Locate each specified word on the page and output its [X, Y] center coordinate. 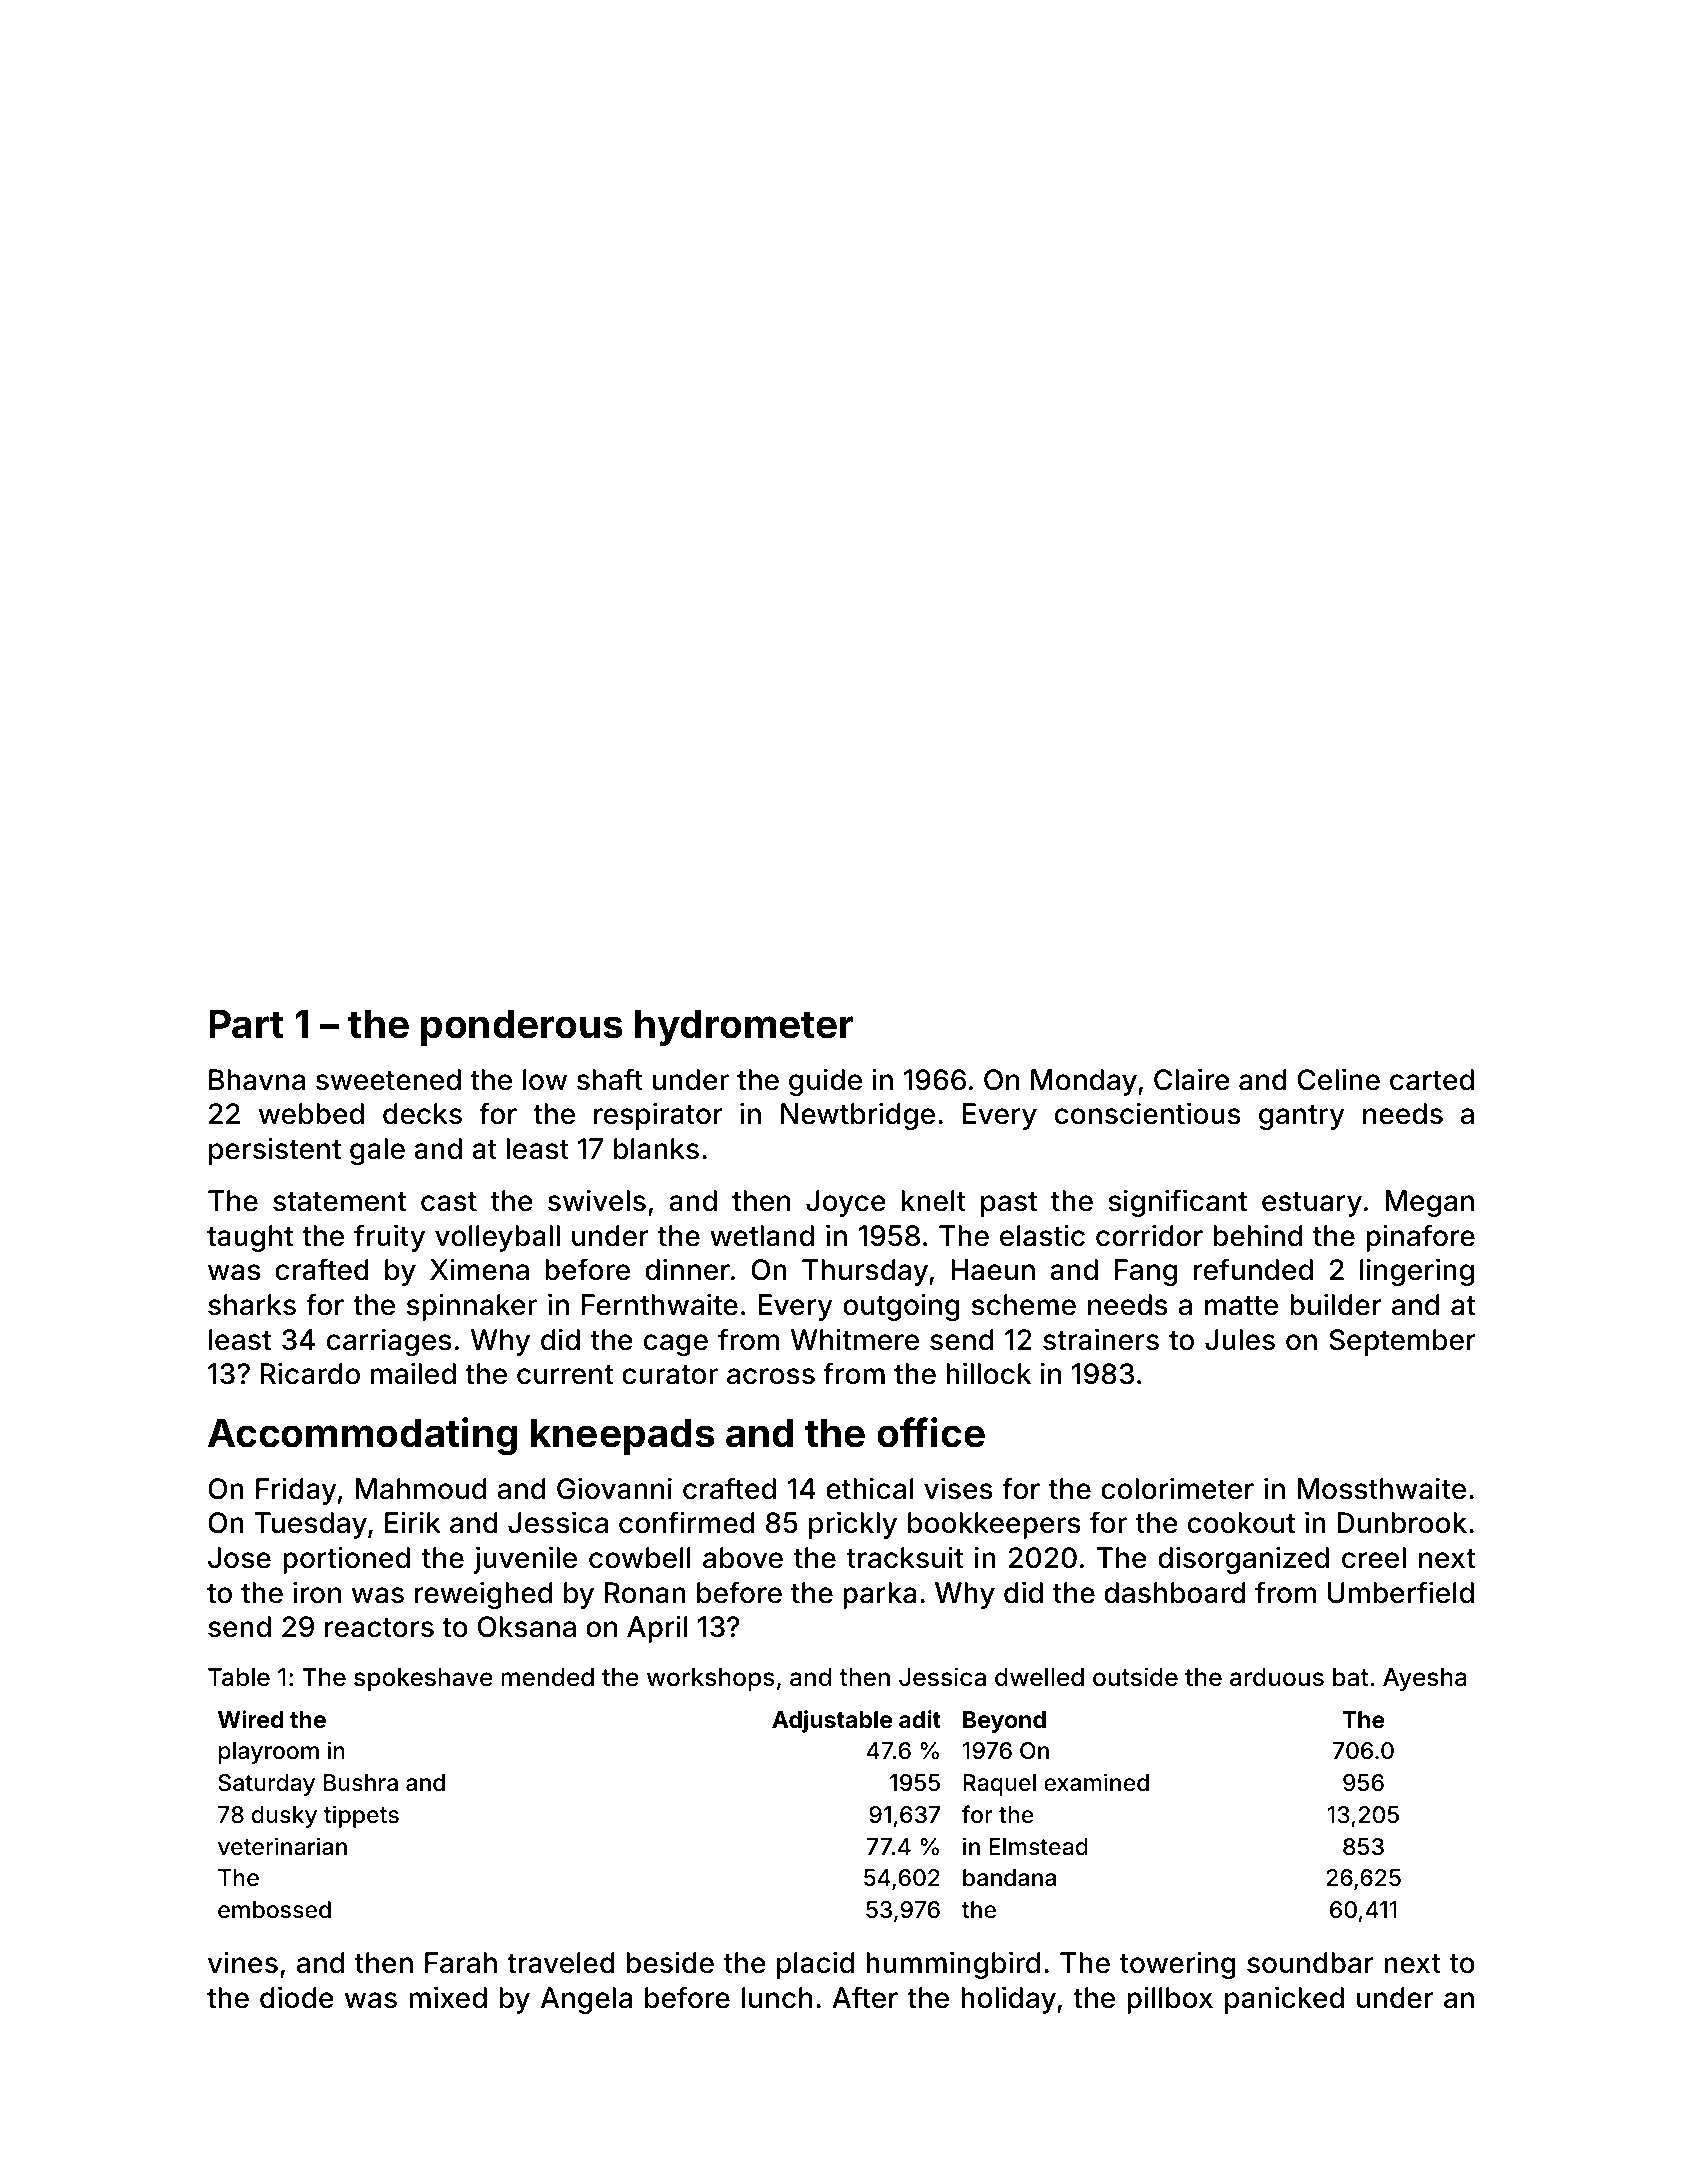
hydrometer [744, 1027]
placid [815, 1965]
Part [246, 1024]
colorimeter [1177, 1488]
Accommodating [362, 1436]
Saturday [266, 1785]
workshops [711, 1679]
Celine [1339, 1079]
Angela [586, 2000]
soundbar [1310, 1963]
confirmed [686, 1522]
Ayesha [1425, 1679]
